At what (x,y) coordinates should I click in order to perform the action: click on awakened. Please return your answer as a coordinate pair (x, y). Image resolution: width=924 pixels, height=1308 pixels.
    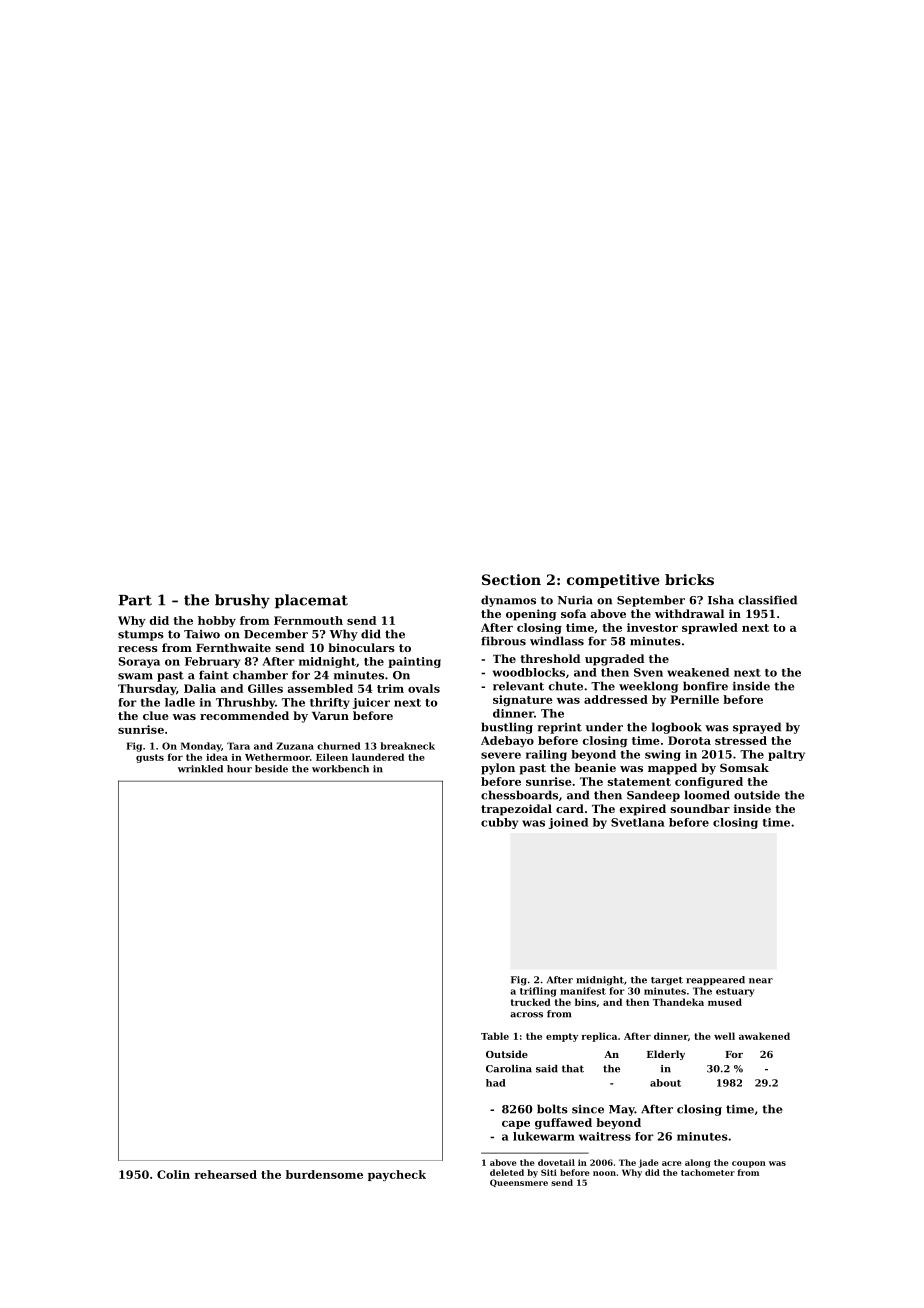
    Looking at the image, I should click on (764, 1036).
